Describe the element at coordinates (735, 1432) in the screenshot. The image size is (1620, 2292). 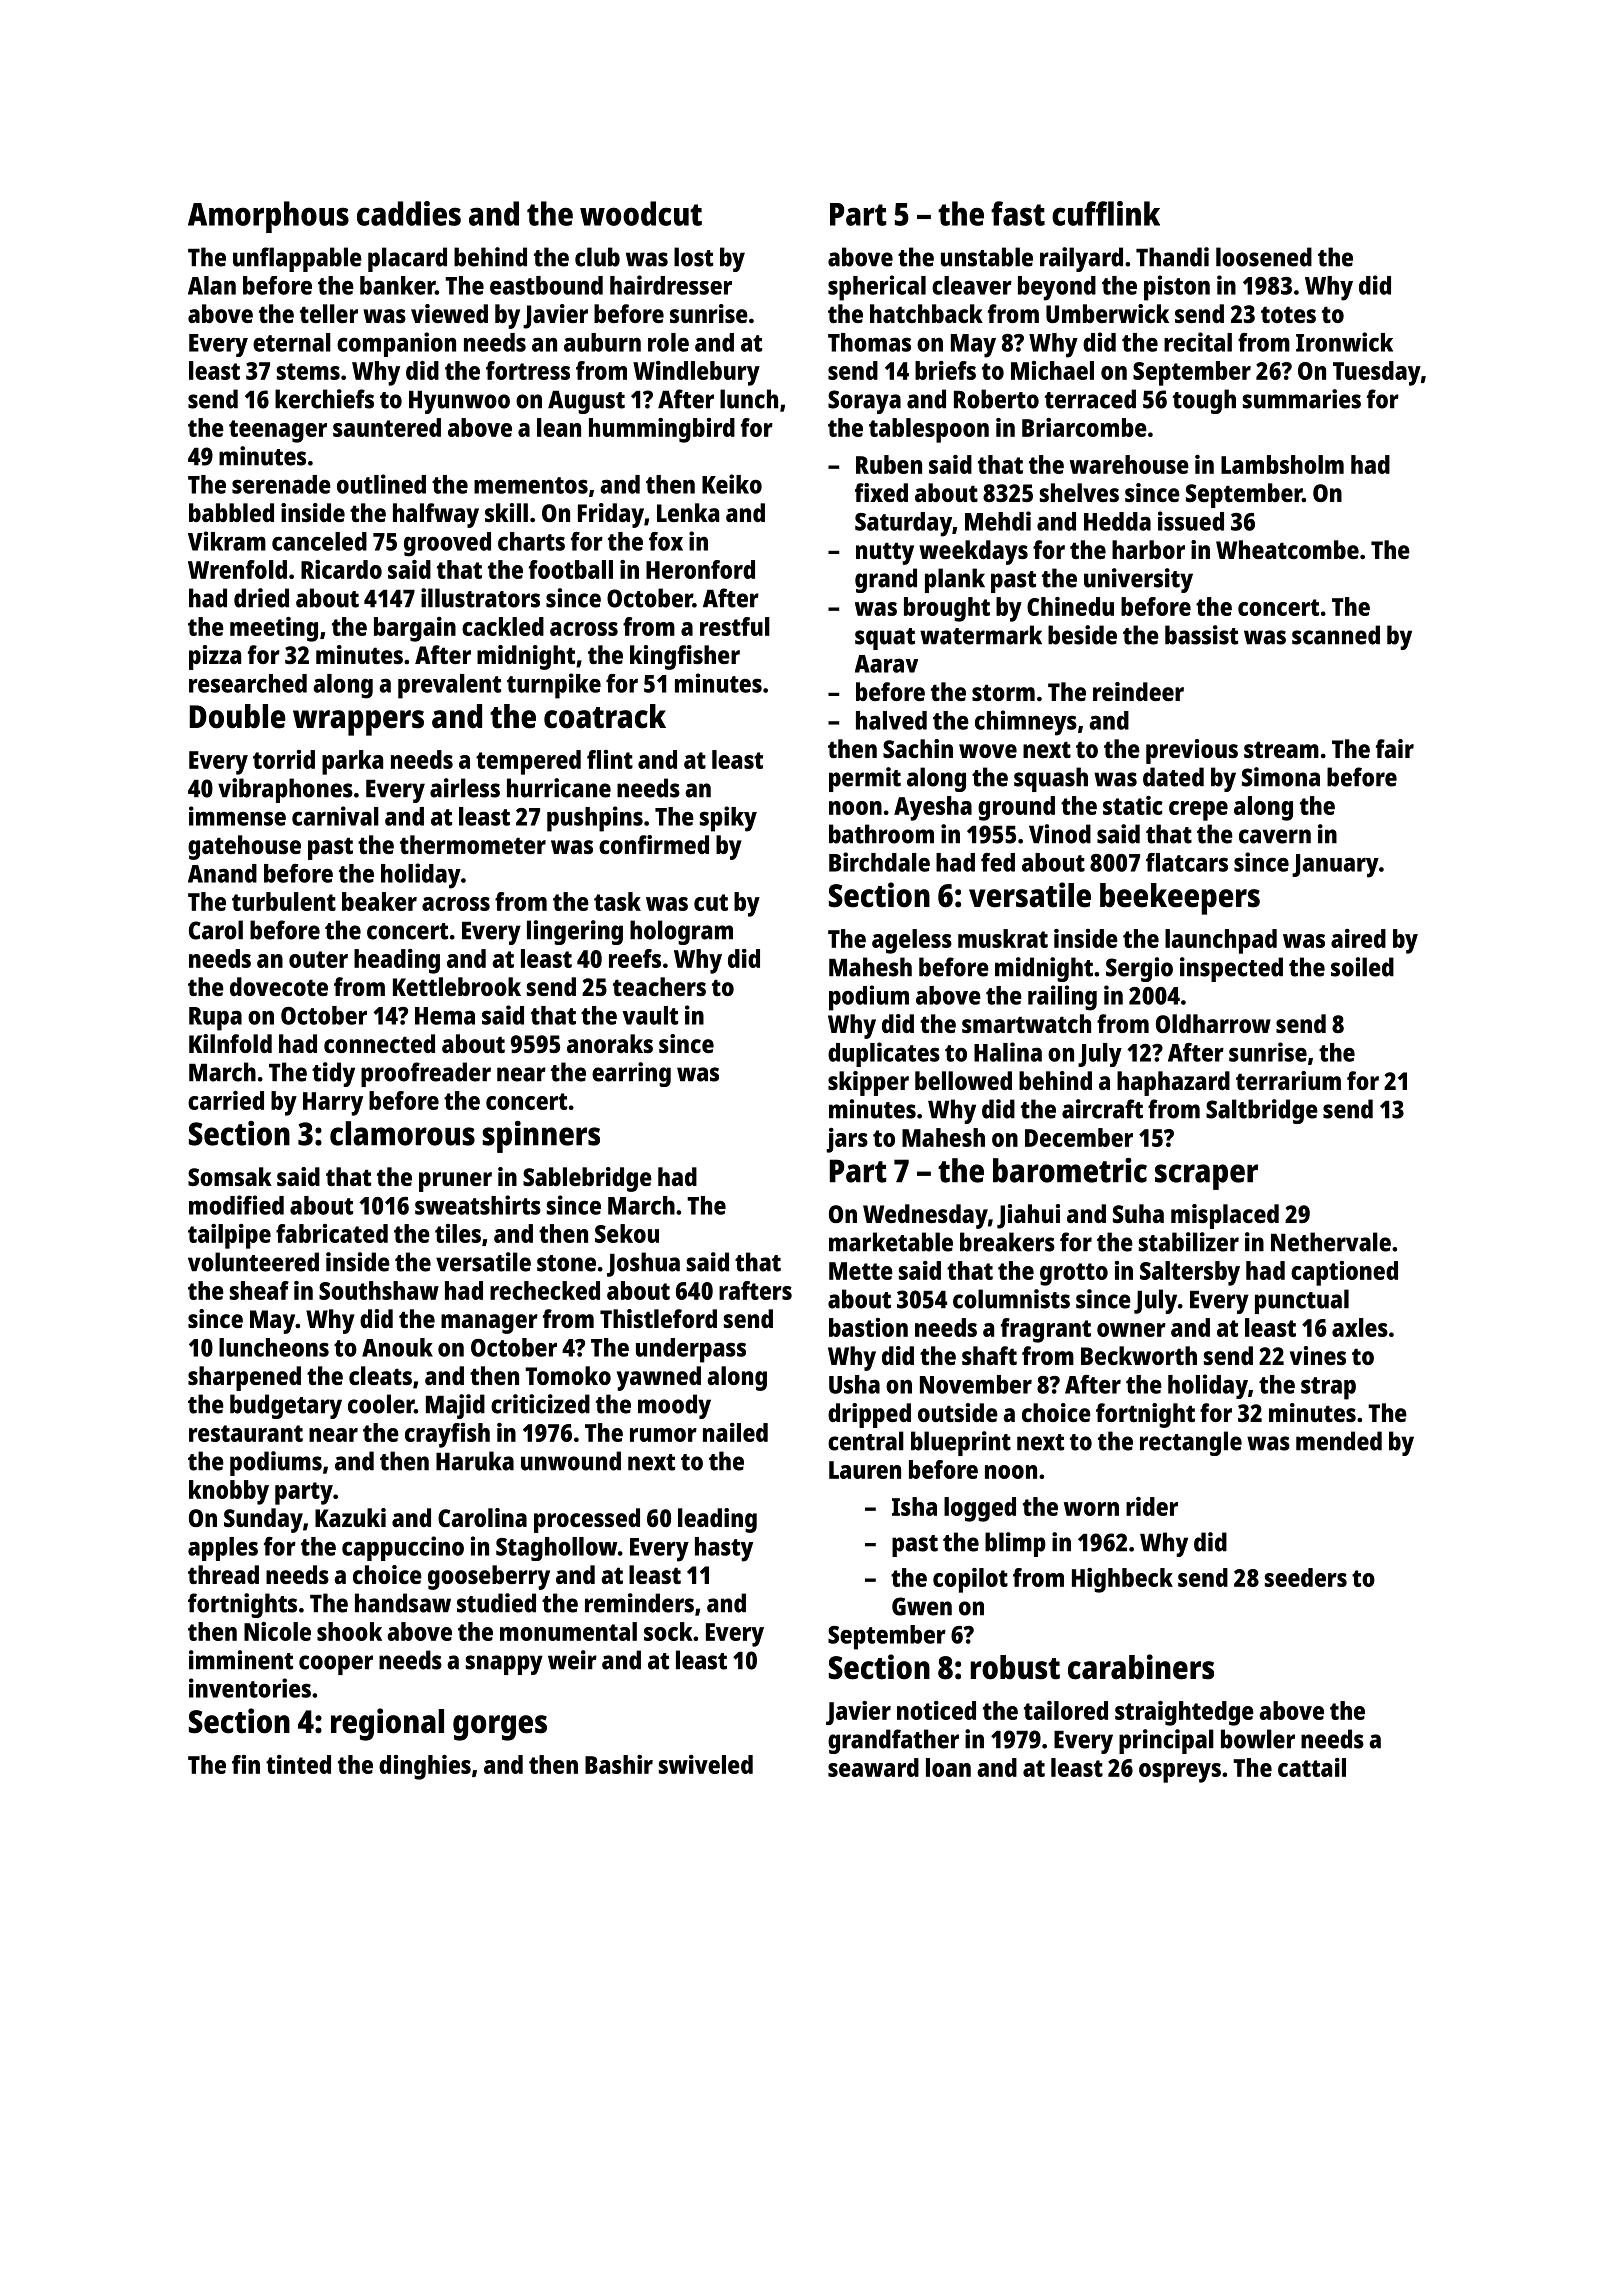
I see `nailed` at that location.
